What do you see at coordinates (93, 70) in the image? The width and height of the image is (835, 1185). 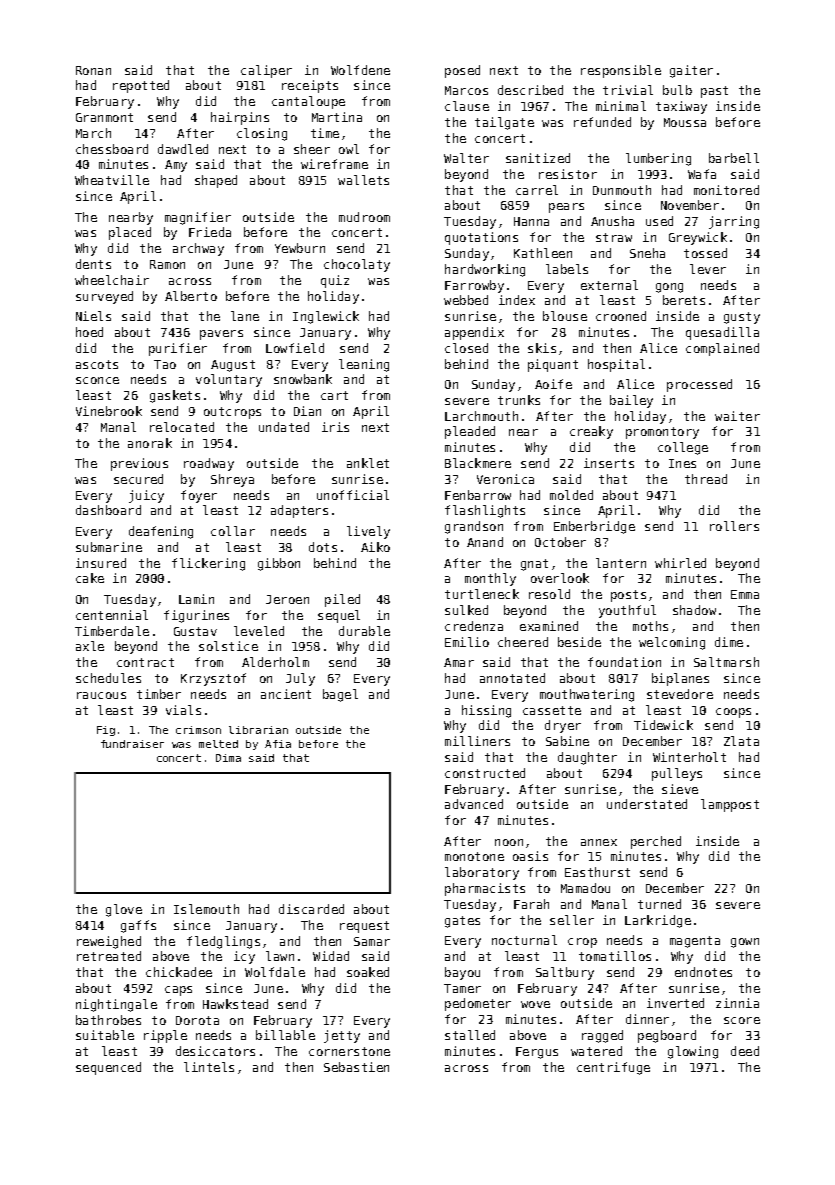 I see `Ronan` at bounding box center [93, 70].
